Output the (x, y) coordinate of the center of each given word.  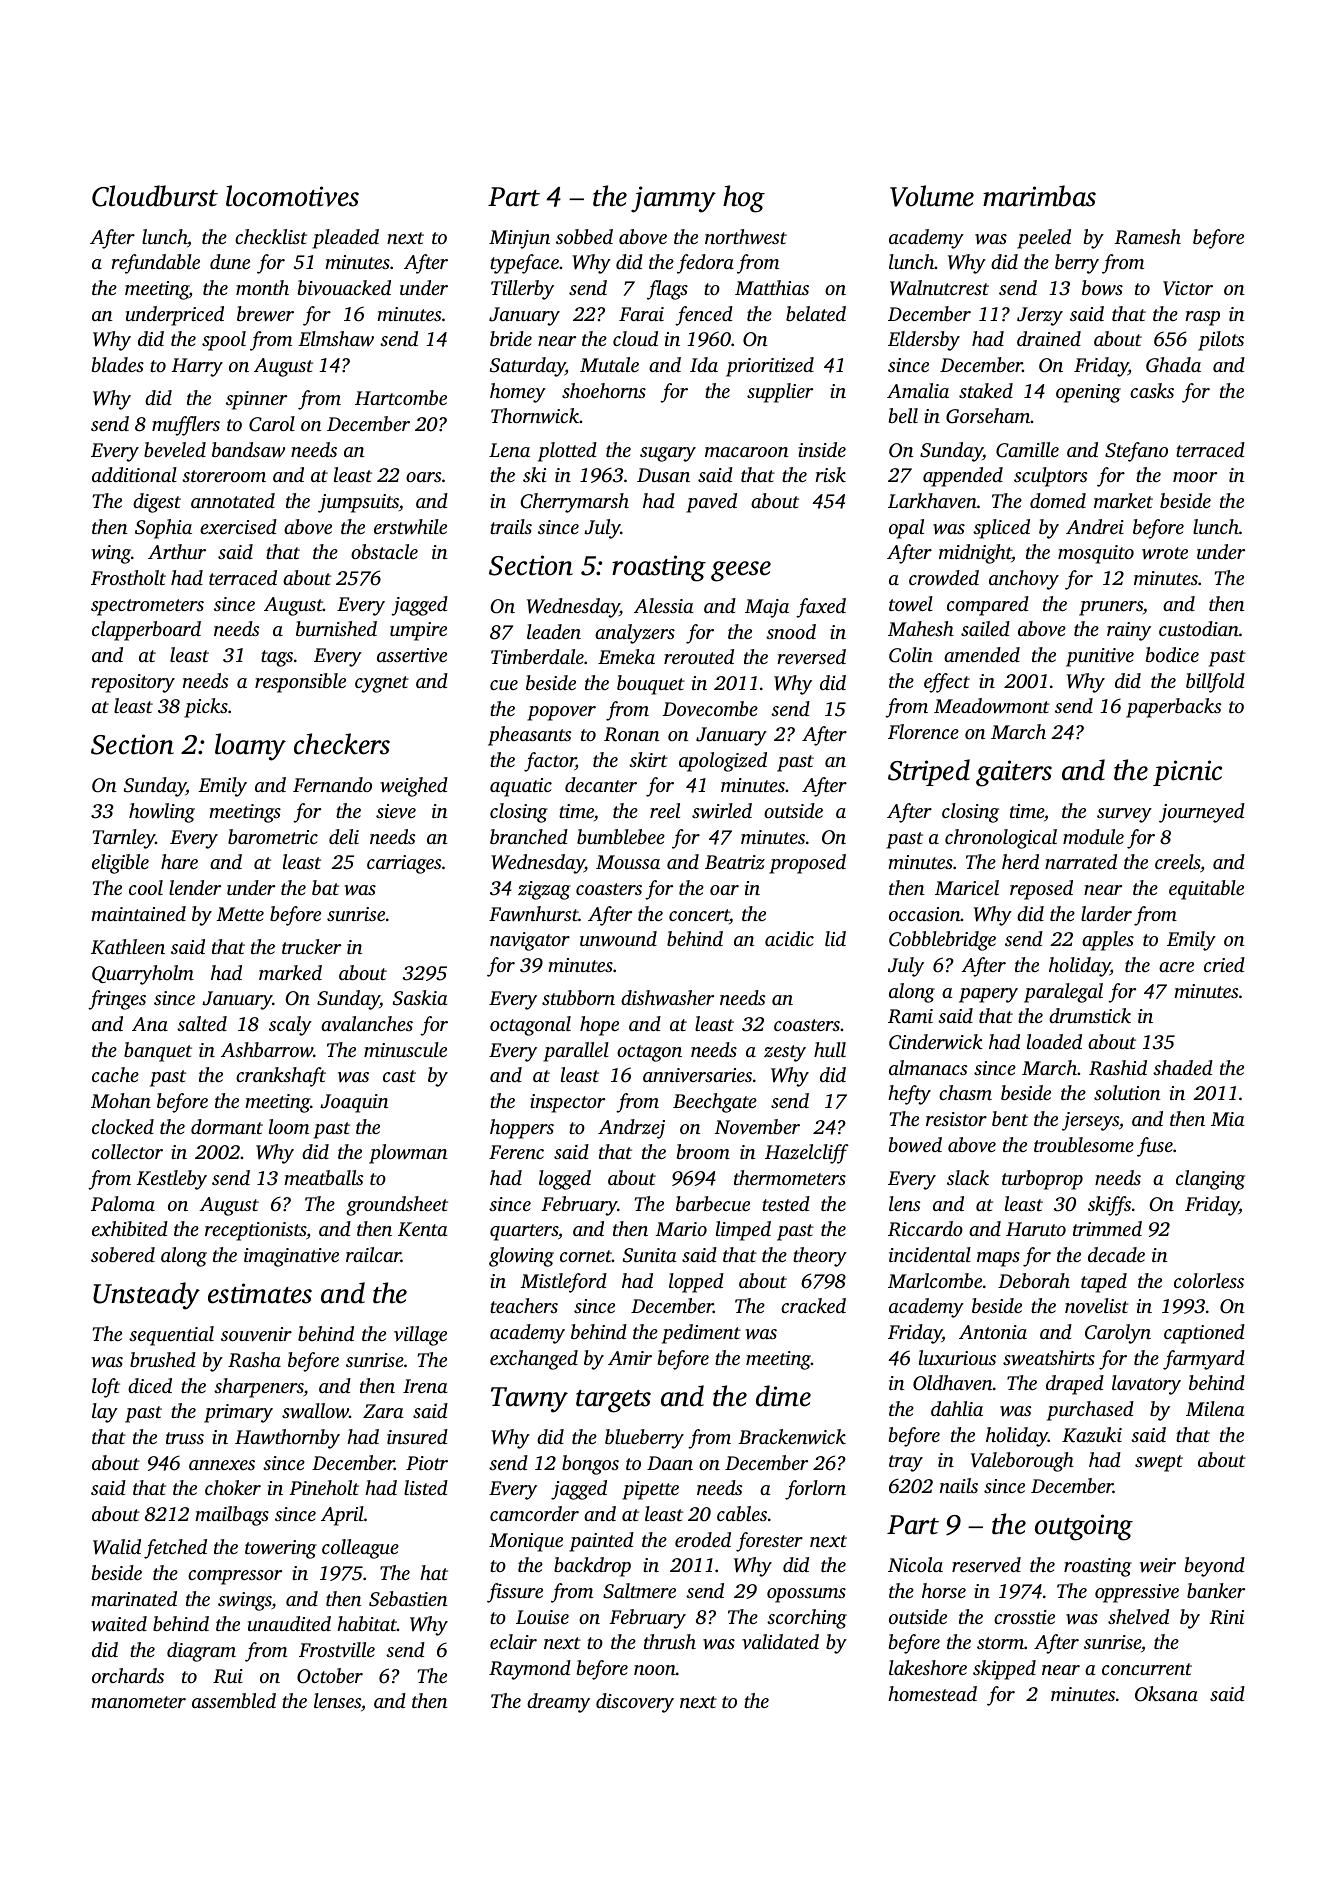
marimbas (1039, 196)
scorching (807, 1619)
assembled (234, 1700)
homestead (932, 1693)
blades (118, 364)
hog (744, 199)
